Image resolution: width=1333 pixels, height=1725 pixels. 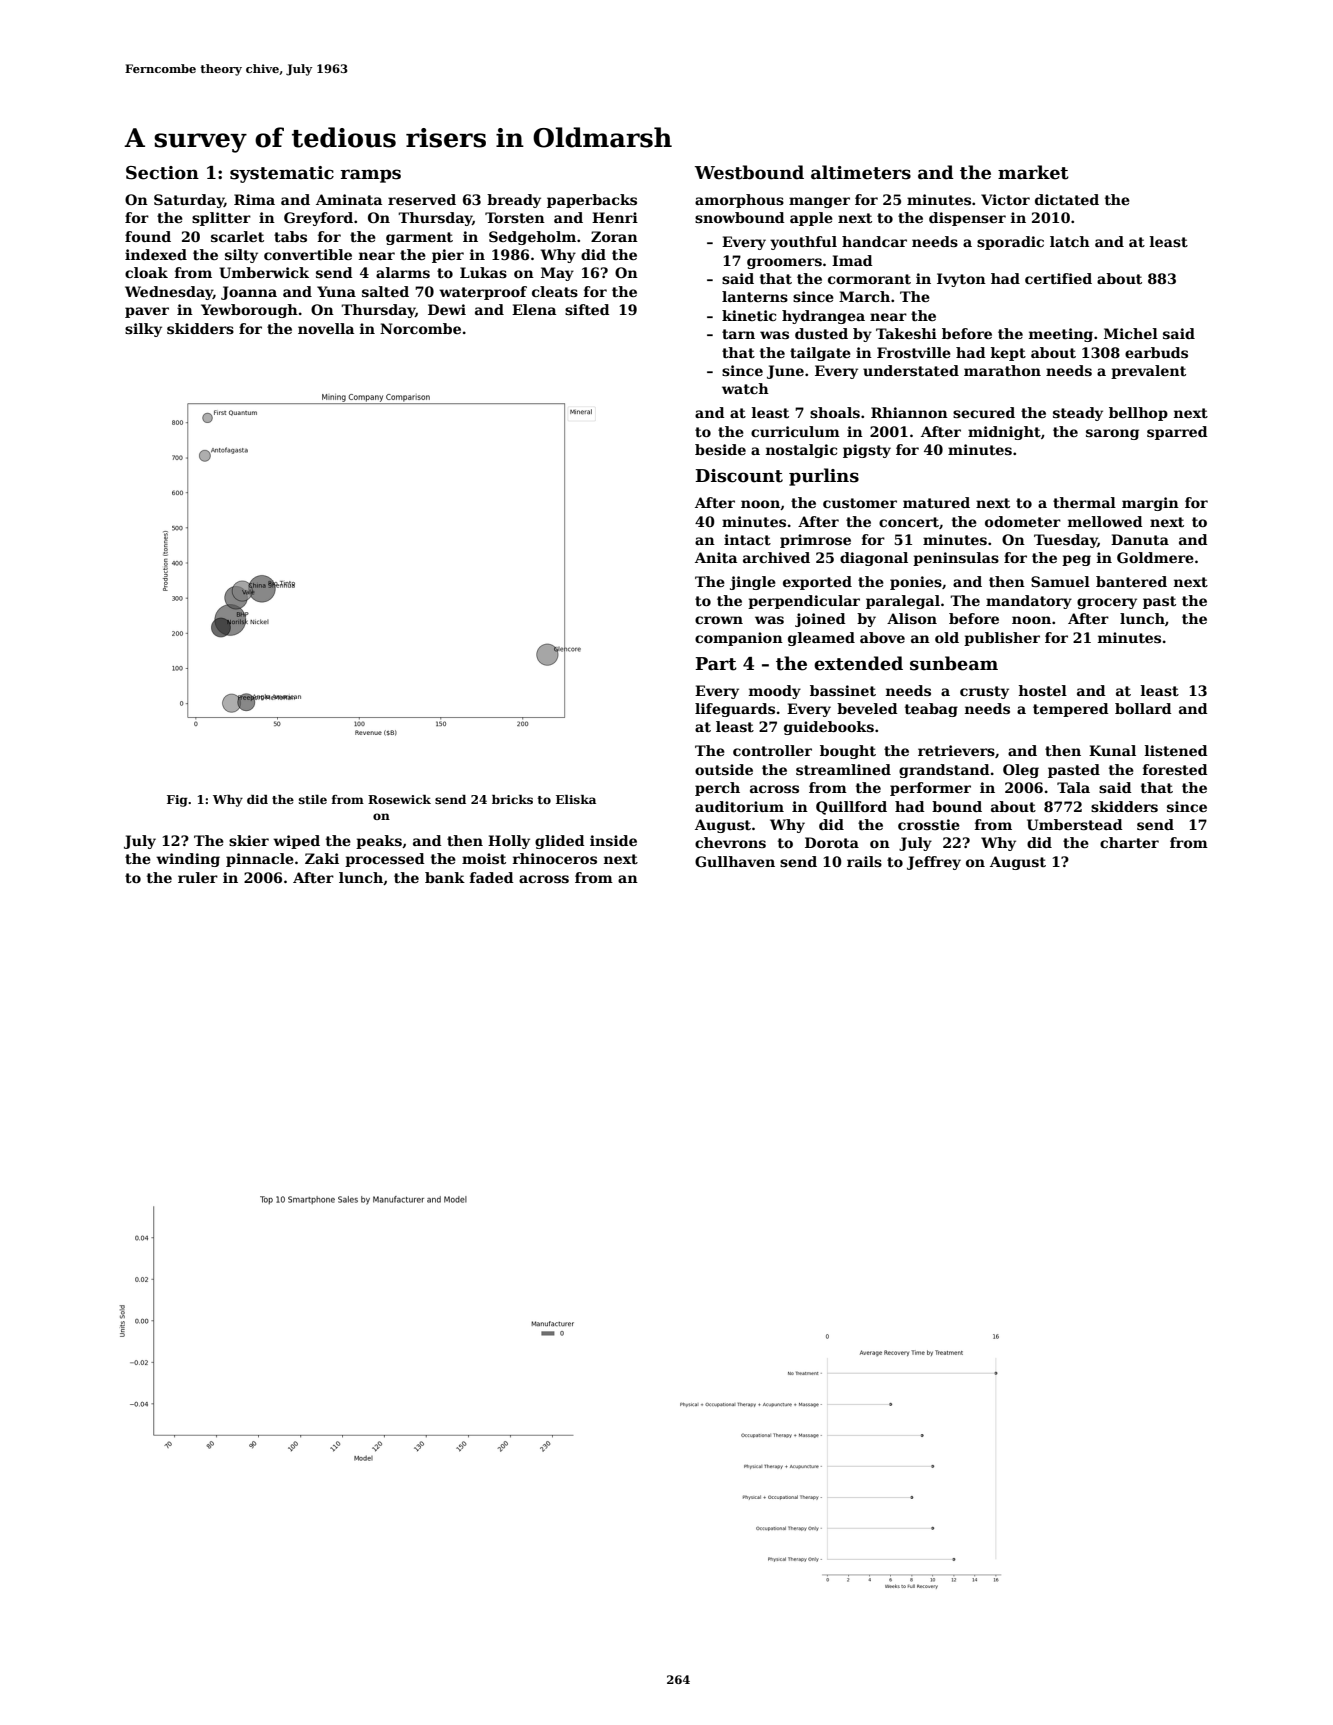 What do you see at coordinates (282, 174) in the document?
I see `systematic` at bounding box center [282, 174].
